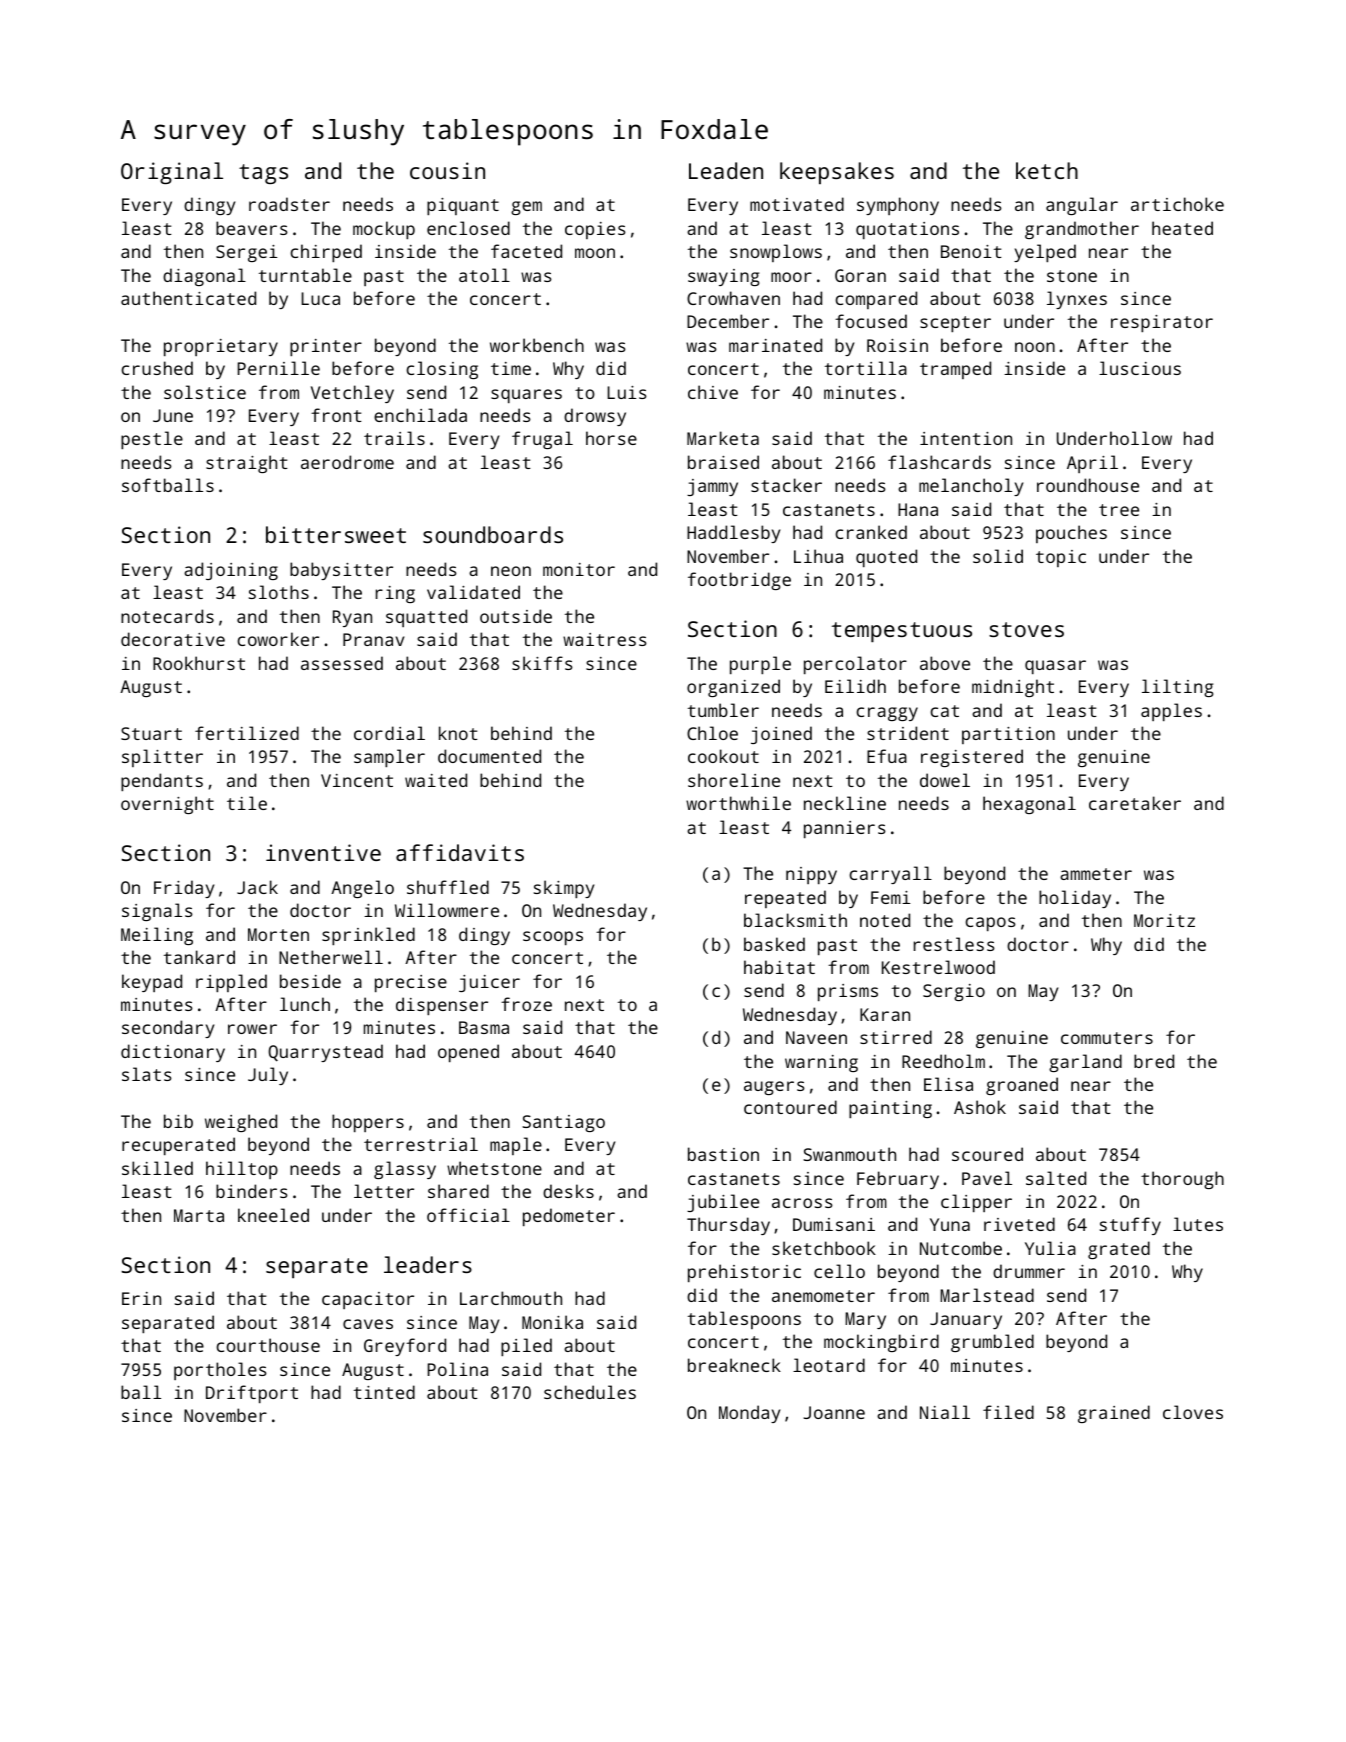 This screenshot has height=1742, width=1346. What do you see at coordinates (1077, 300) in the screenshot?
I see `lynxes` at bounding box center [1077, 300].
